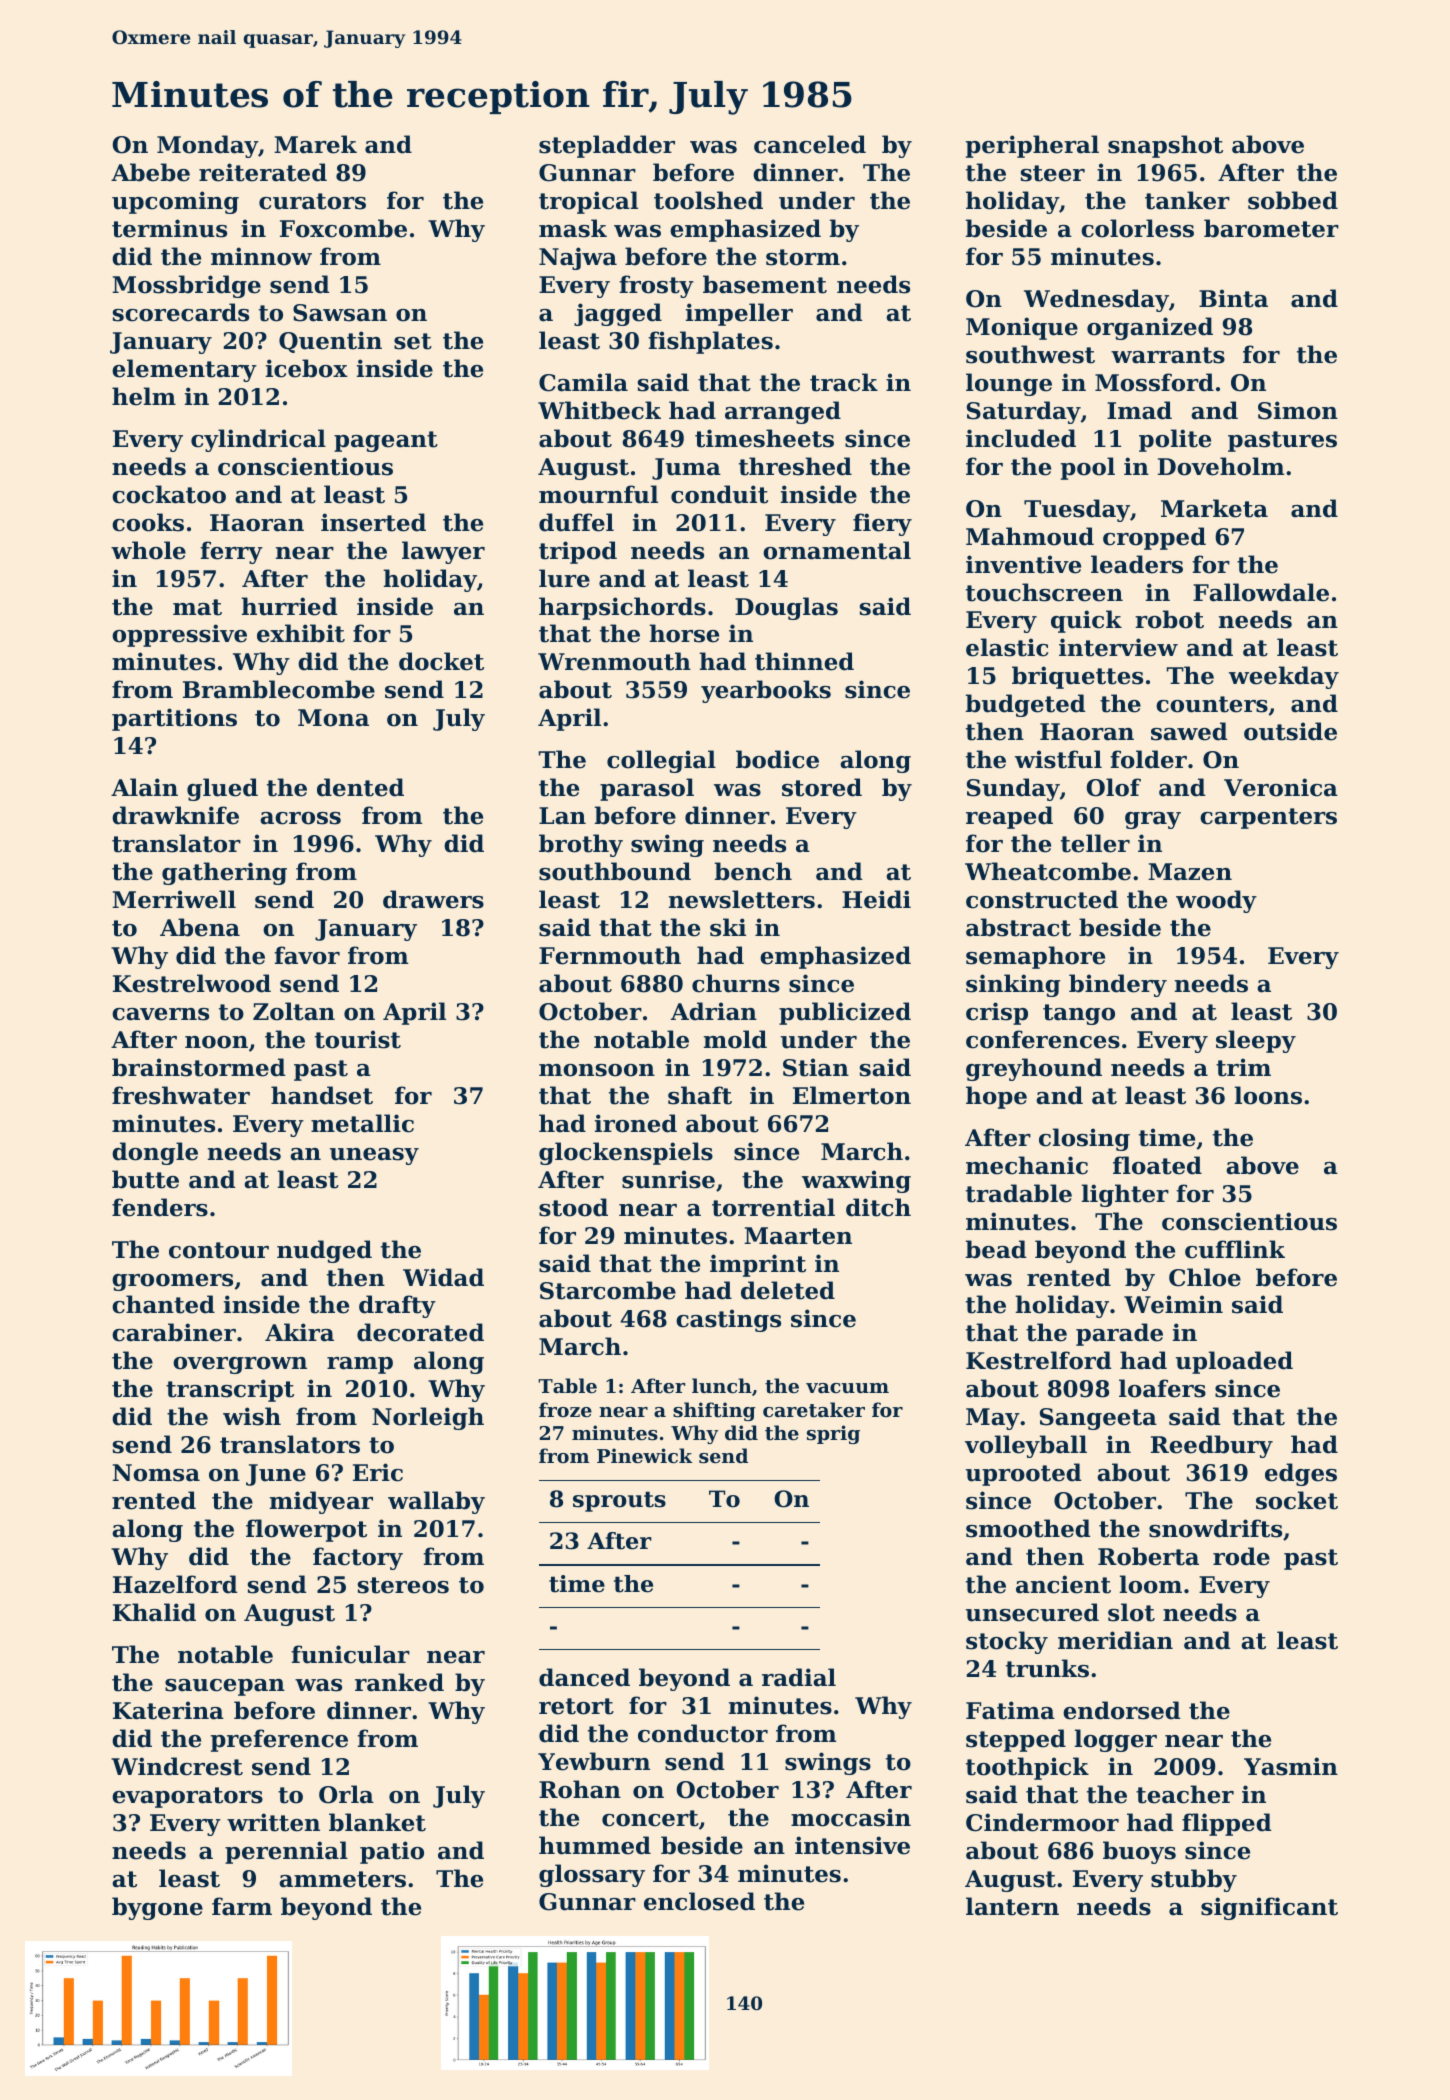 The width and height of the screenshot is (1450, 2100). I want to click on drawknife, so click(175, 815).
